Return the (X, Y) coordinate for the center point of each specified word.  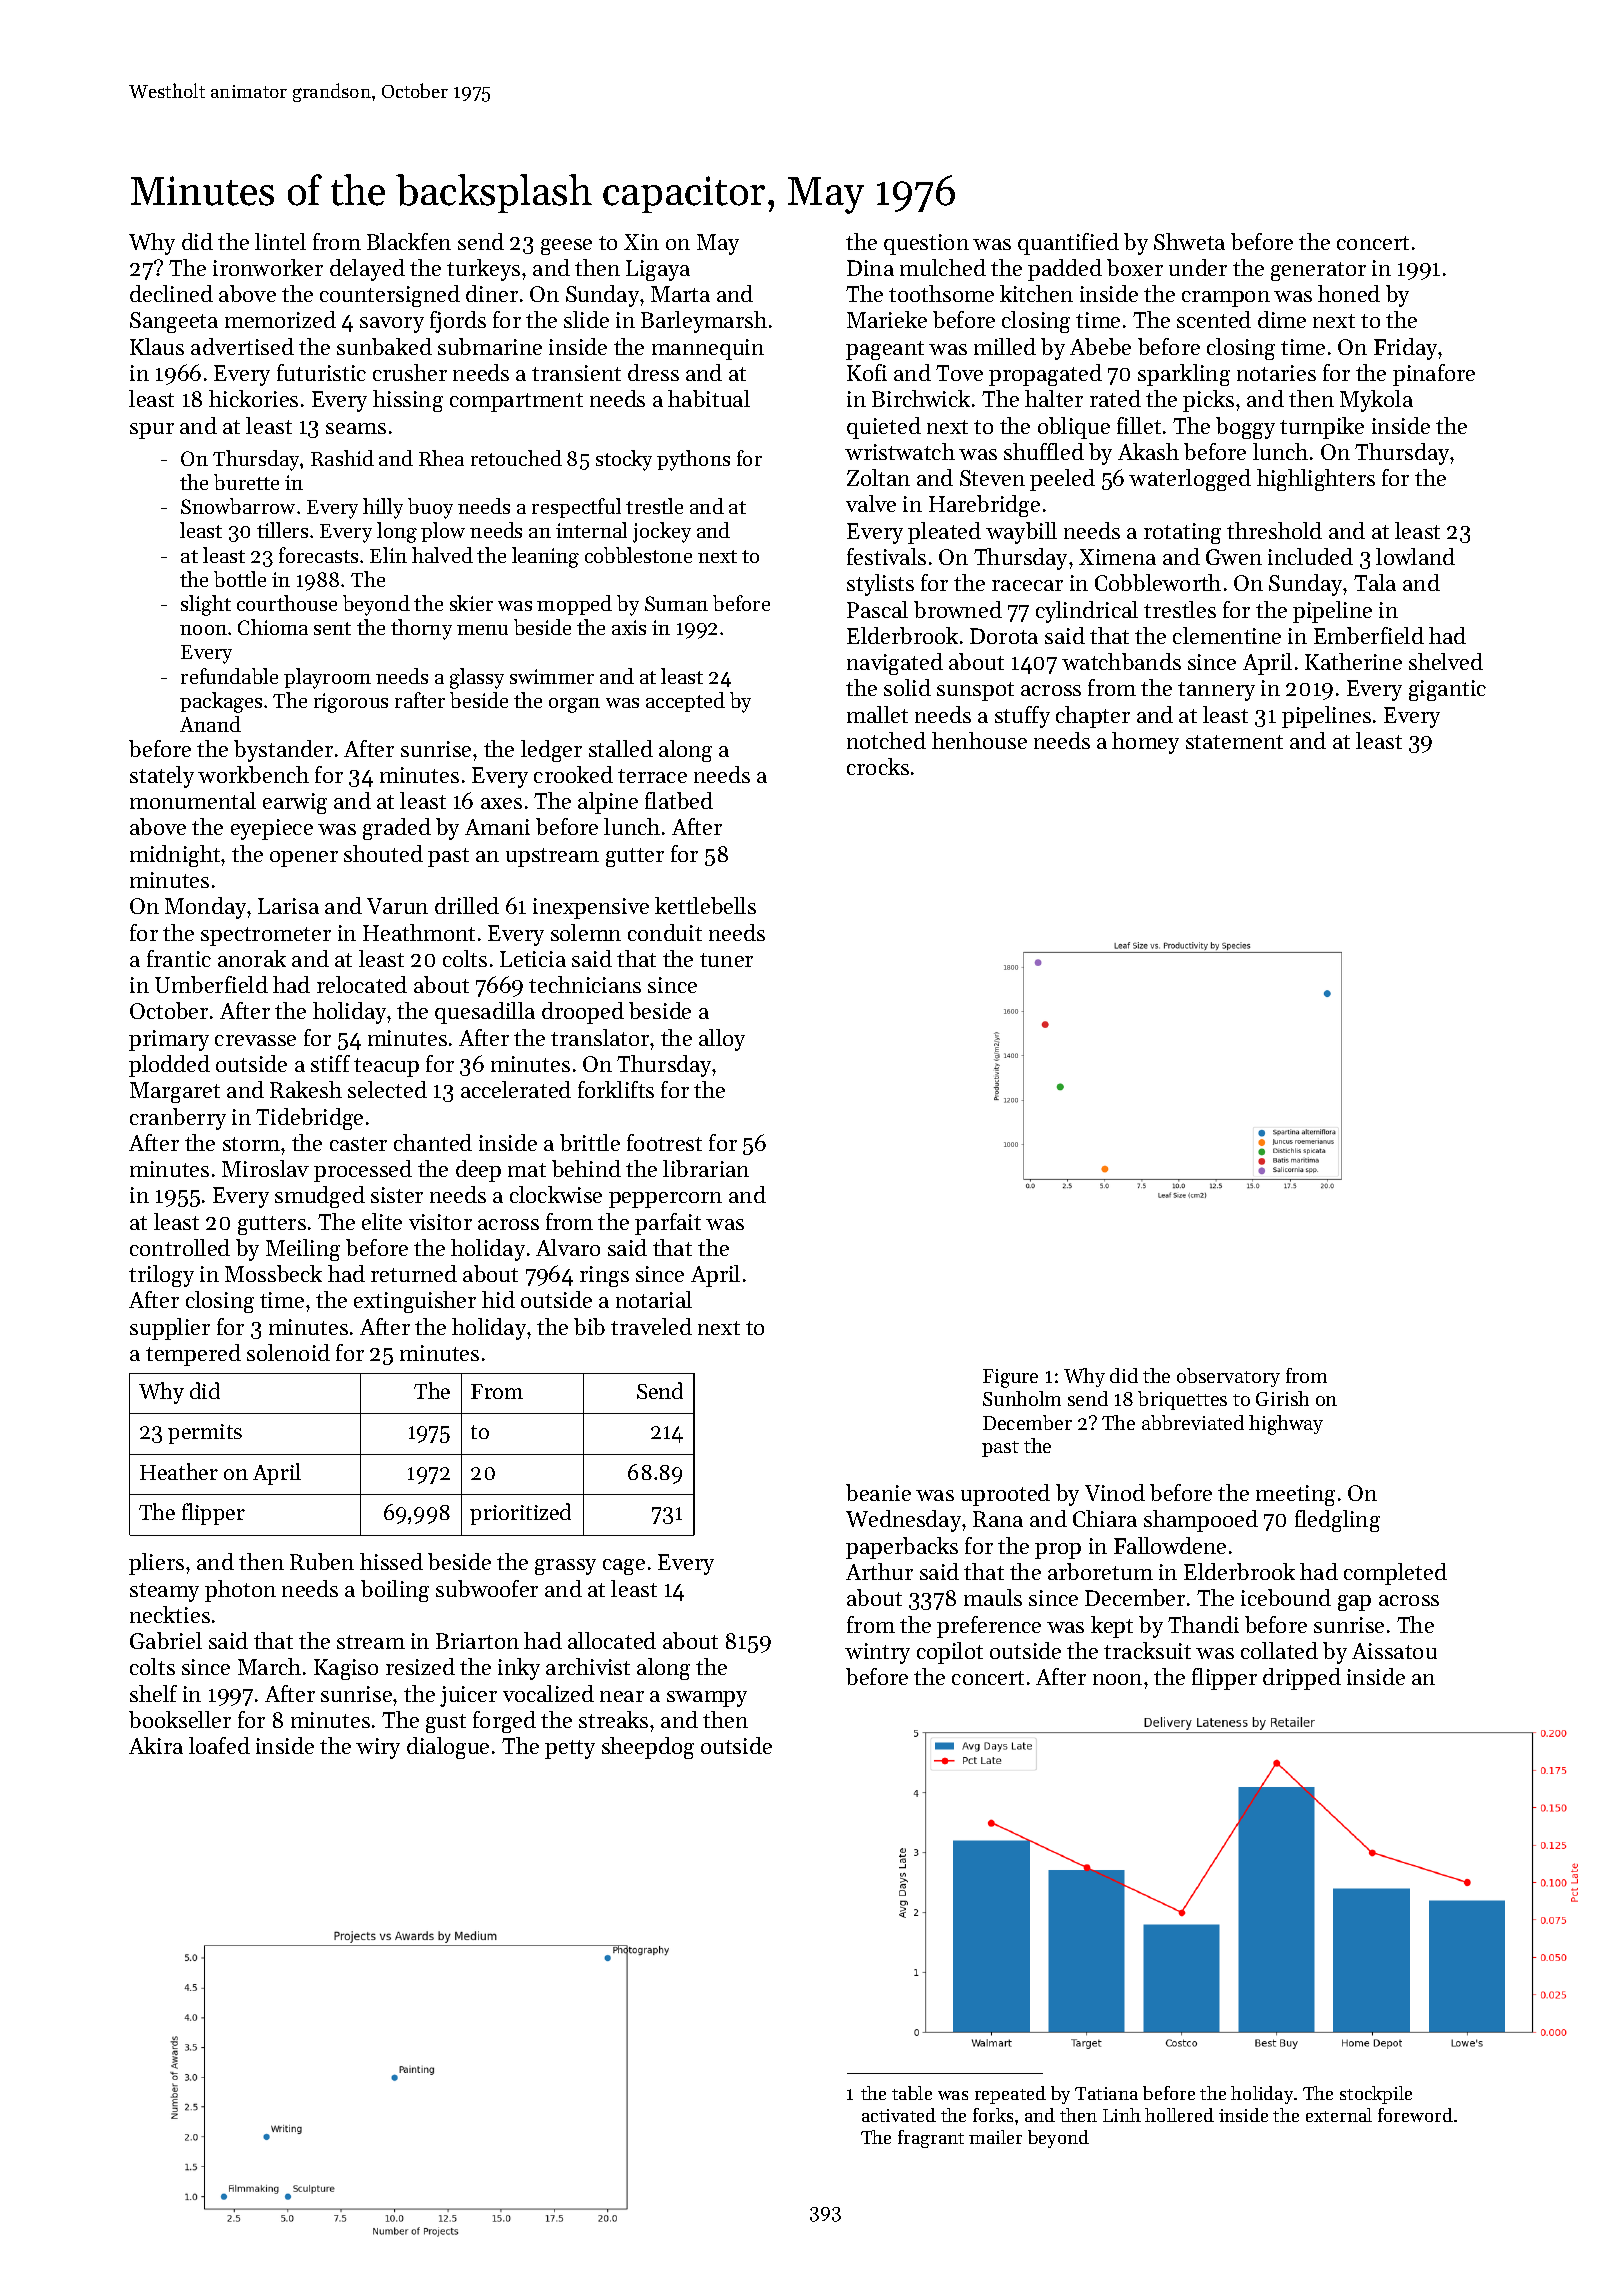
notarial (654, 1299)
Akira (156, 1745)
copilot (950, 1653)
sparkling (1184, 375)
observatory (1228, 1377)
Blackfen (409, 241)
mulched (943, 267)
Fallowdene (1170, 1545)
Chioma (273, 627)
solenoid (288, 1352)
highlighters (1316, 480)
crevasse (255, 1040)
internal (591, 530)
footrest (664, 1142)
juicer (468, 1696)
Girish (1282, 1398)
